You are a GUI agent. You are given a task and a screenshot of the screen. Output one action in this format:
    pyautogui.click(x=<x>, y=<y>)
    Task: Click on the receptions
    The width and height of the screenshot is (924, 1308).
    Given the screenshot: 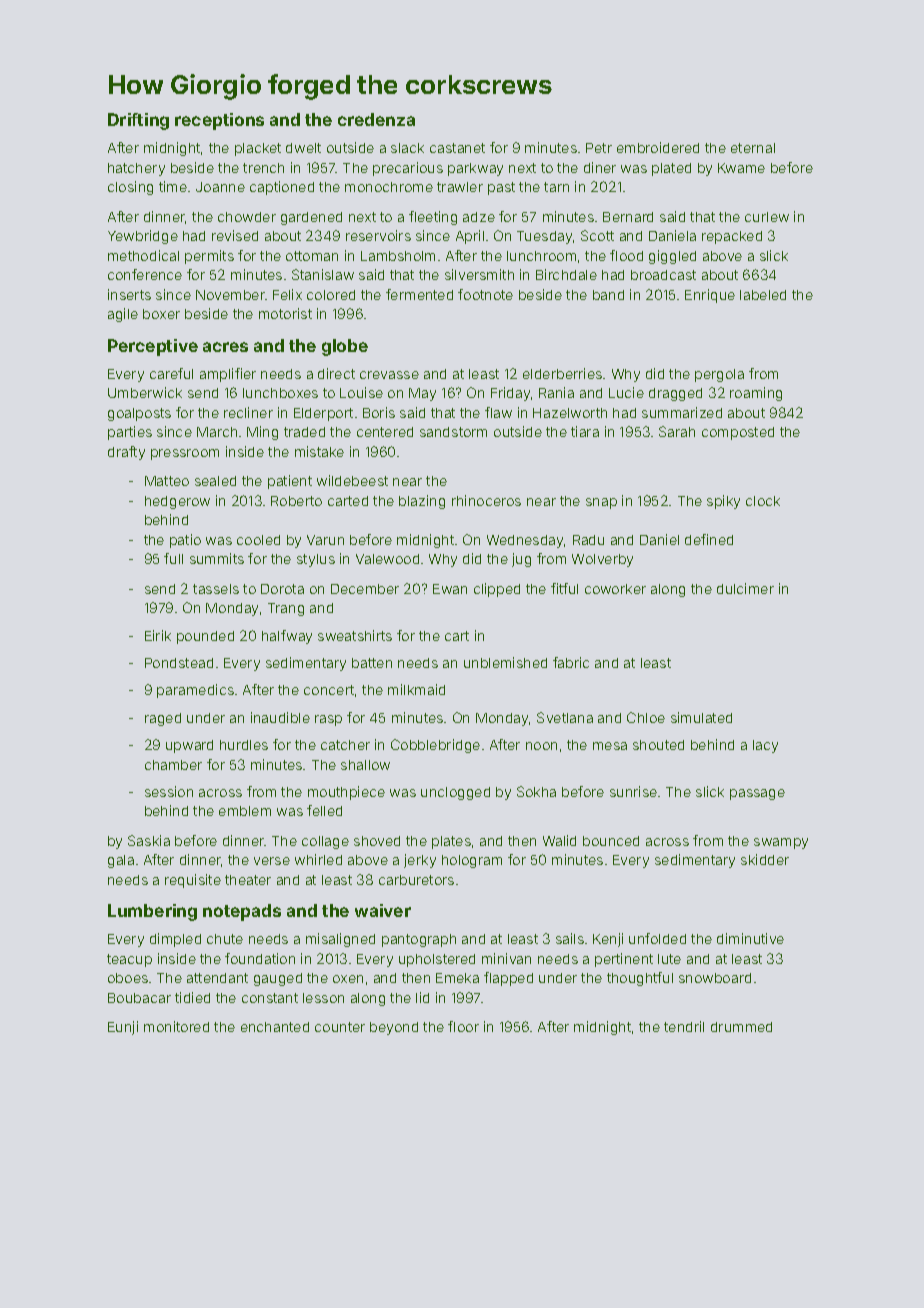 What is the action you would take?
    pyautogui.click(x=219, y=121)
